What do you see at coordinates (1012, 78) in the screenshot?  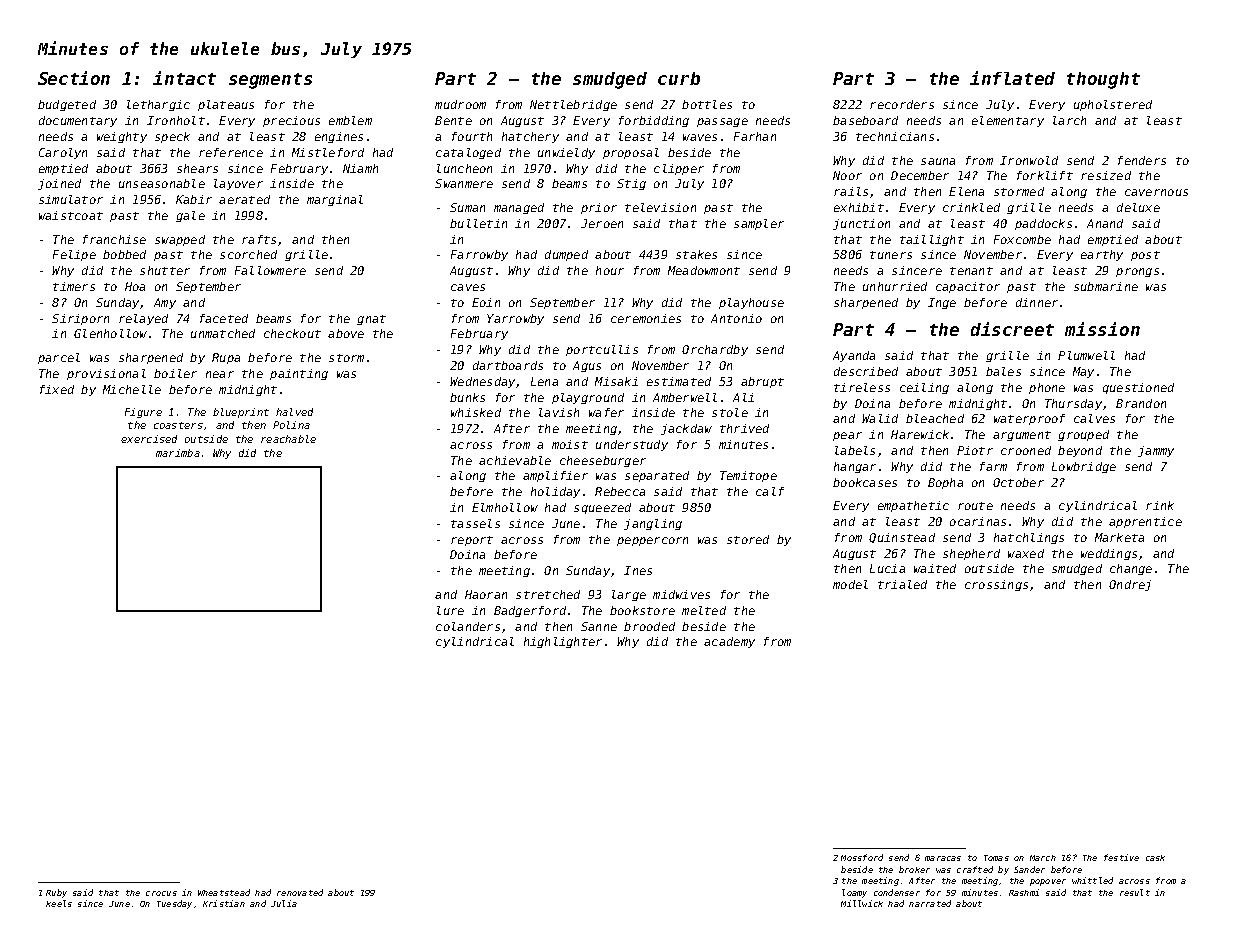 I see `inflated` at bounding box center [1012, 78].
